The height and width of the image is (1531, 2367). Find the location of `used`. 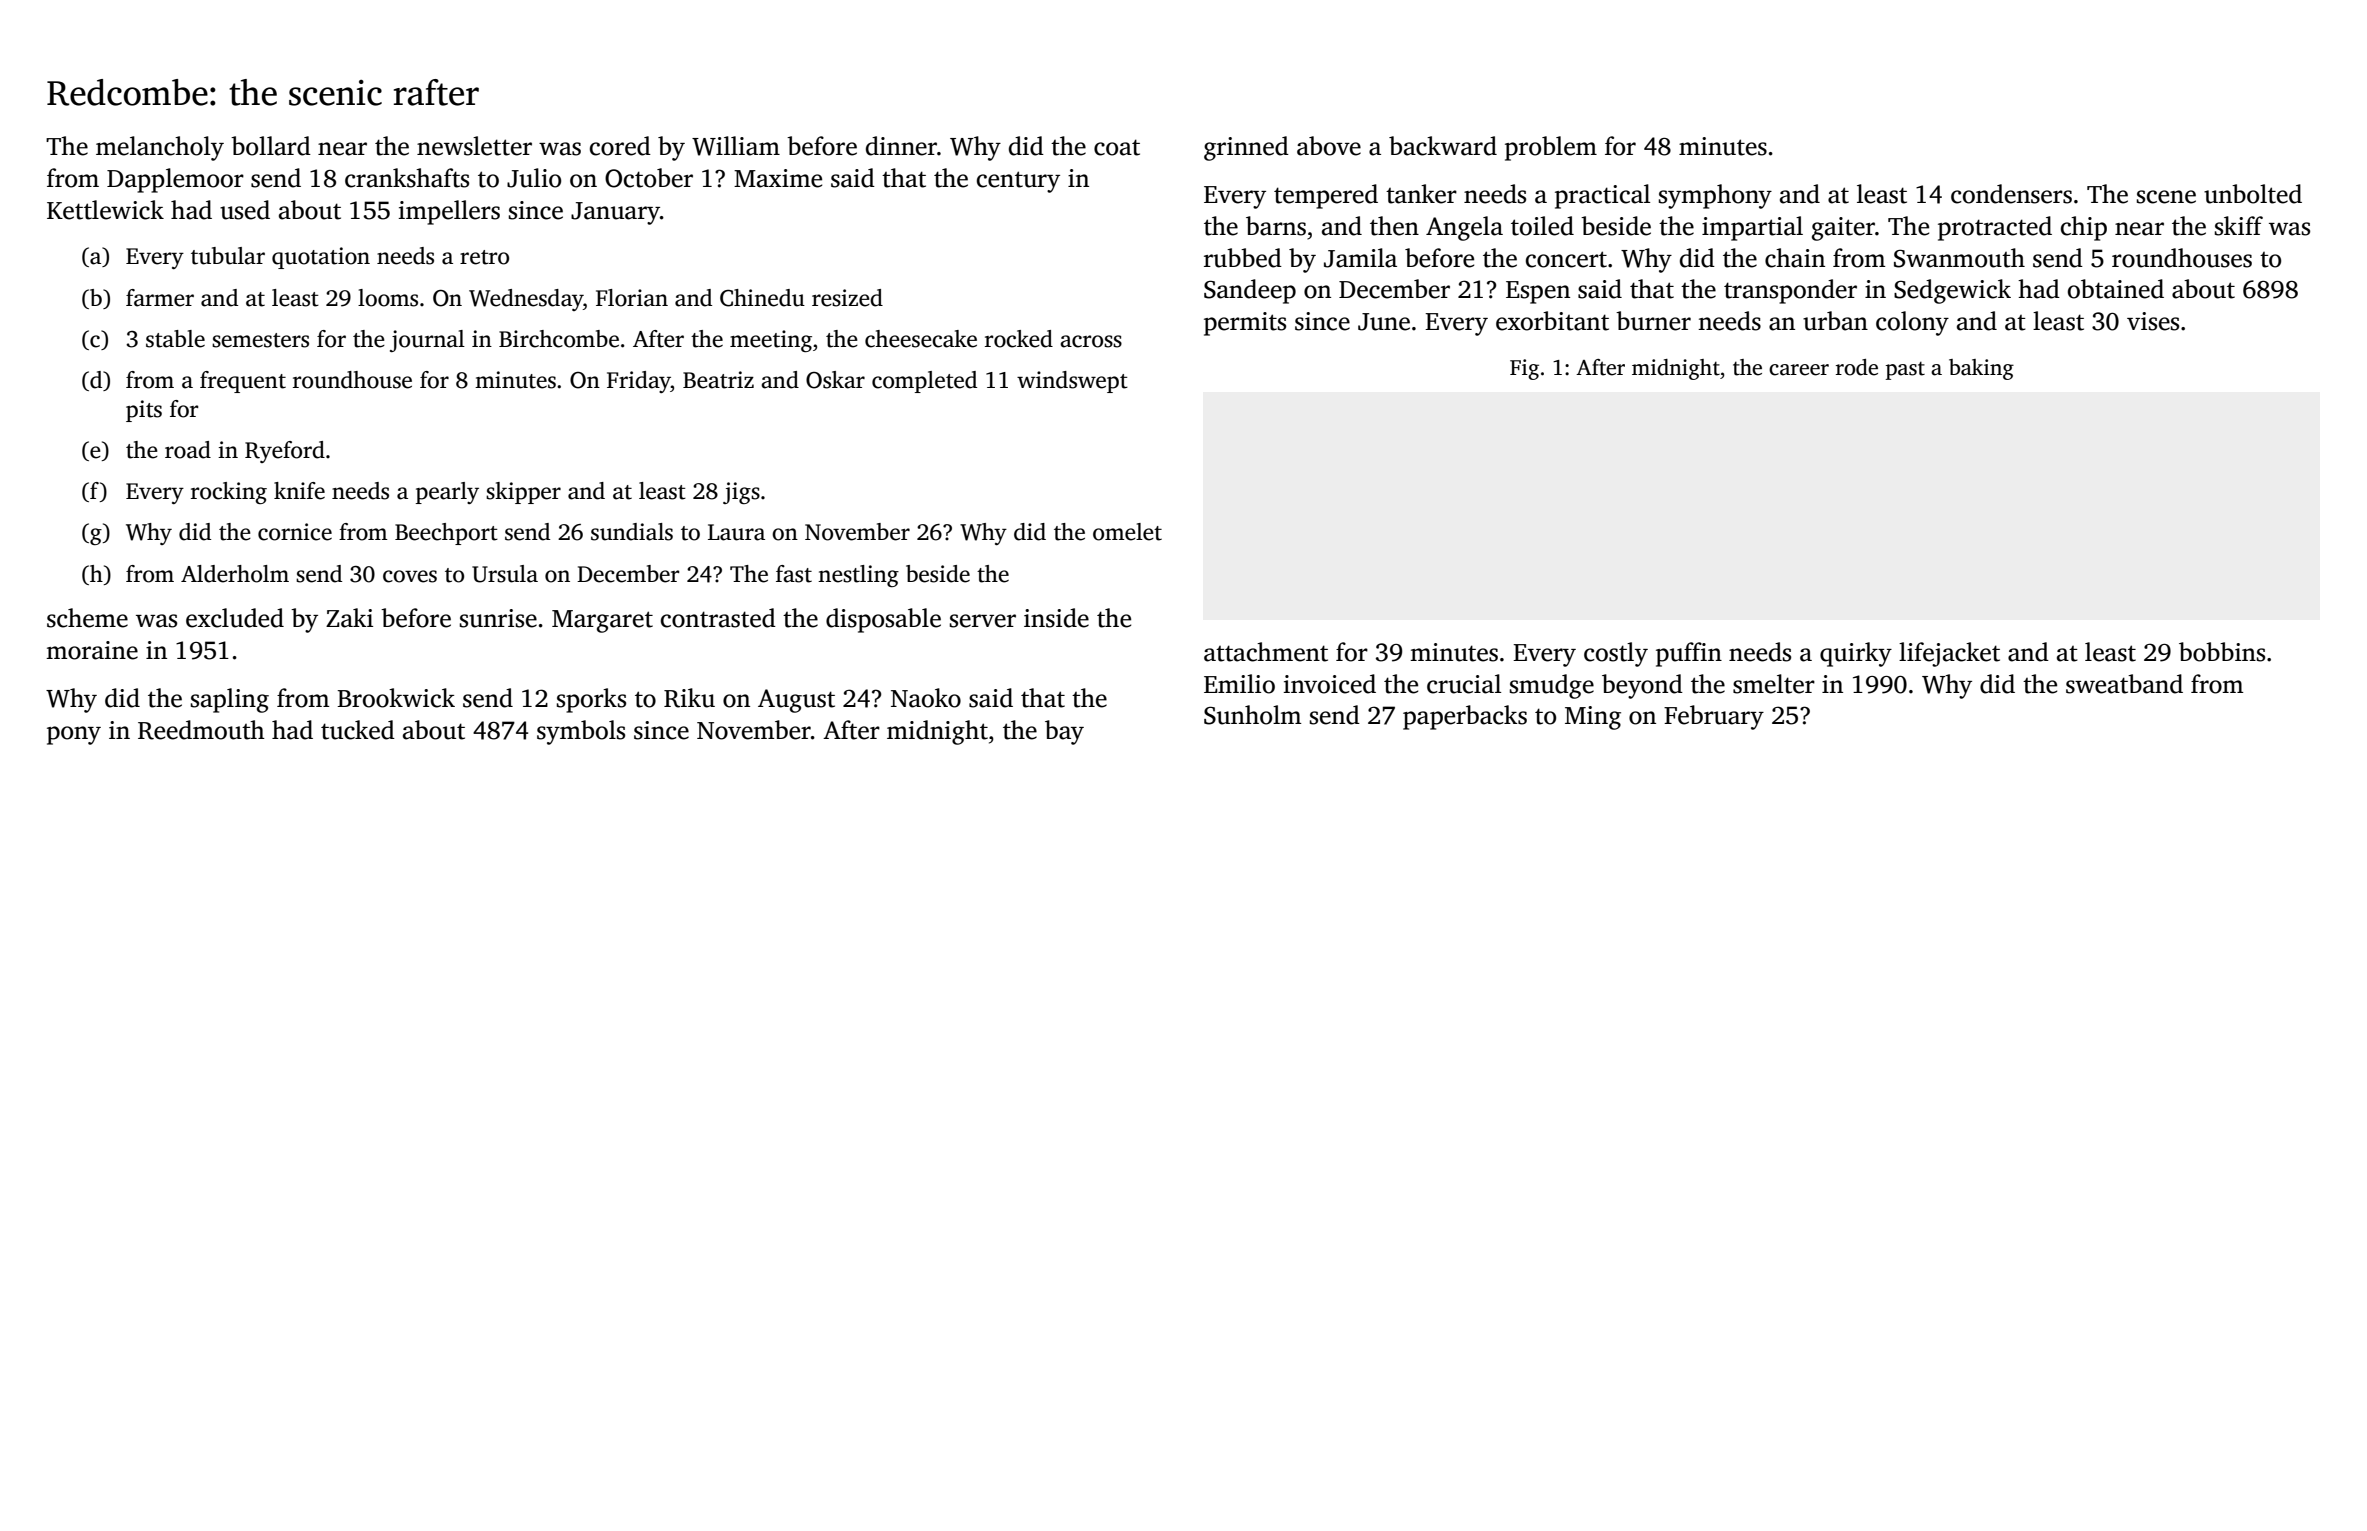

used is located at coordinates (245, 210).
